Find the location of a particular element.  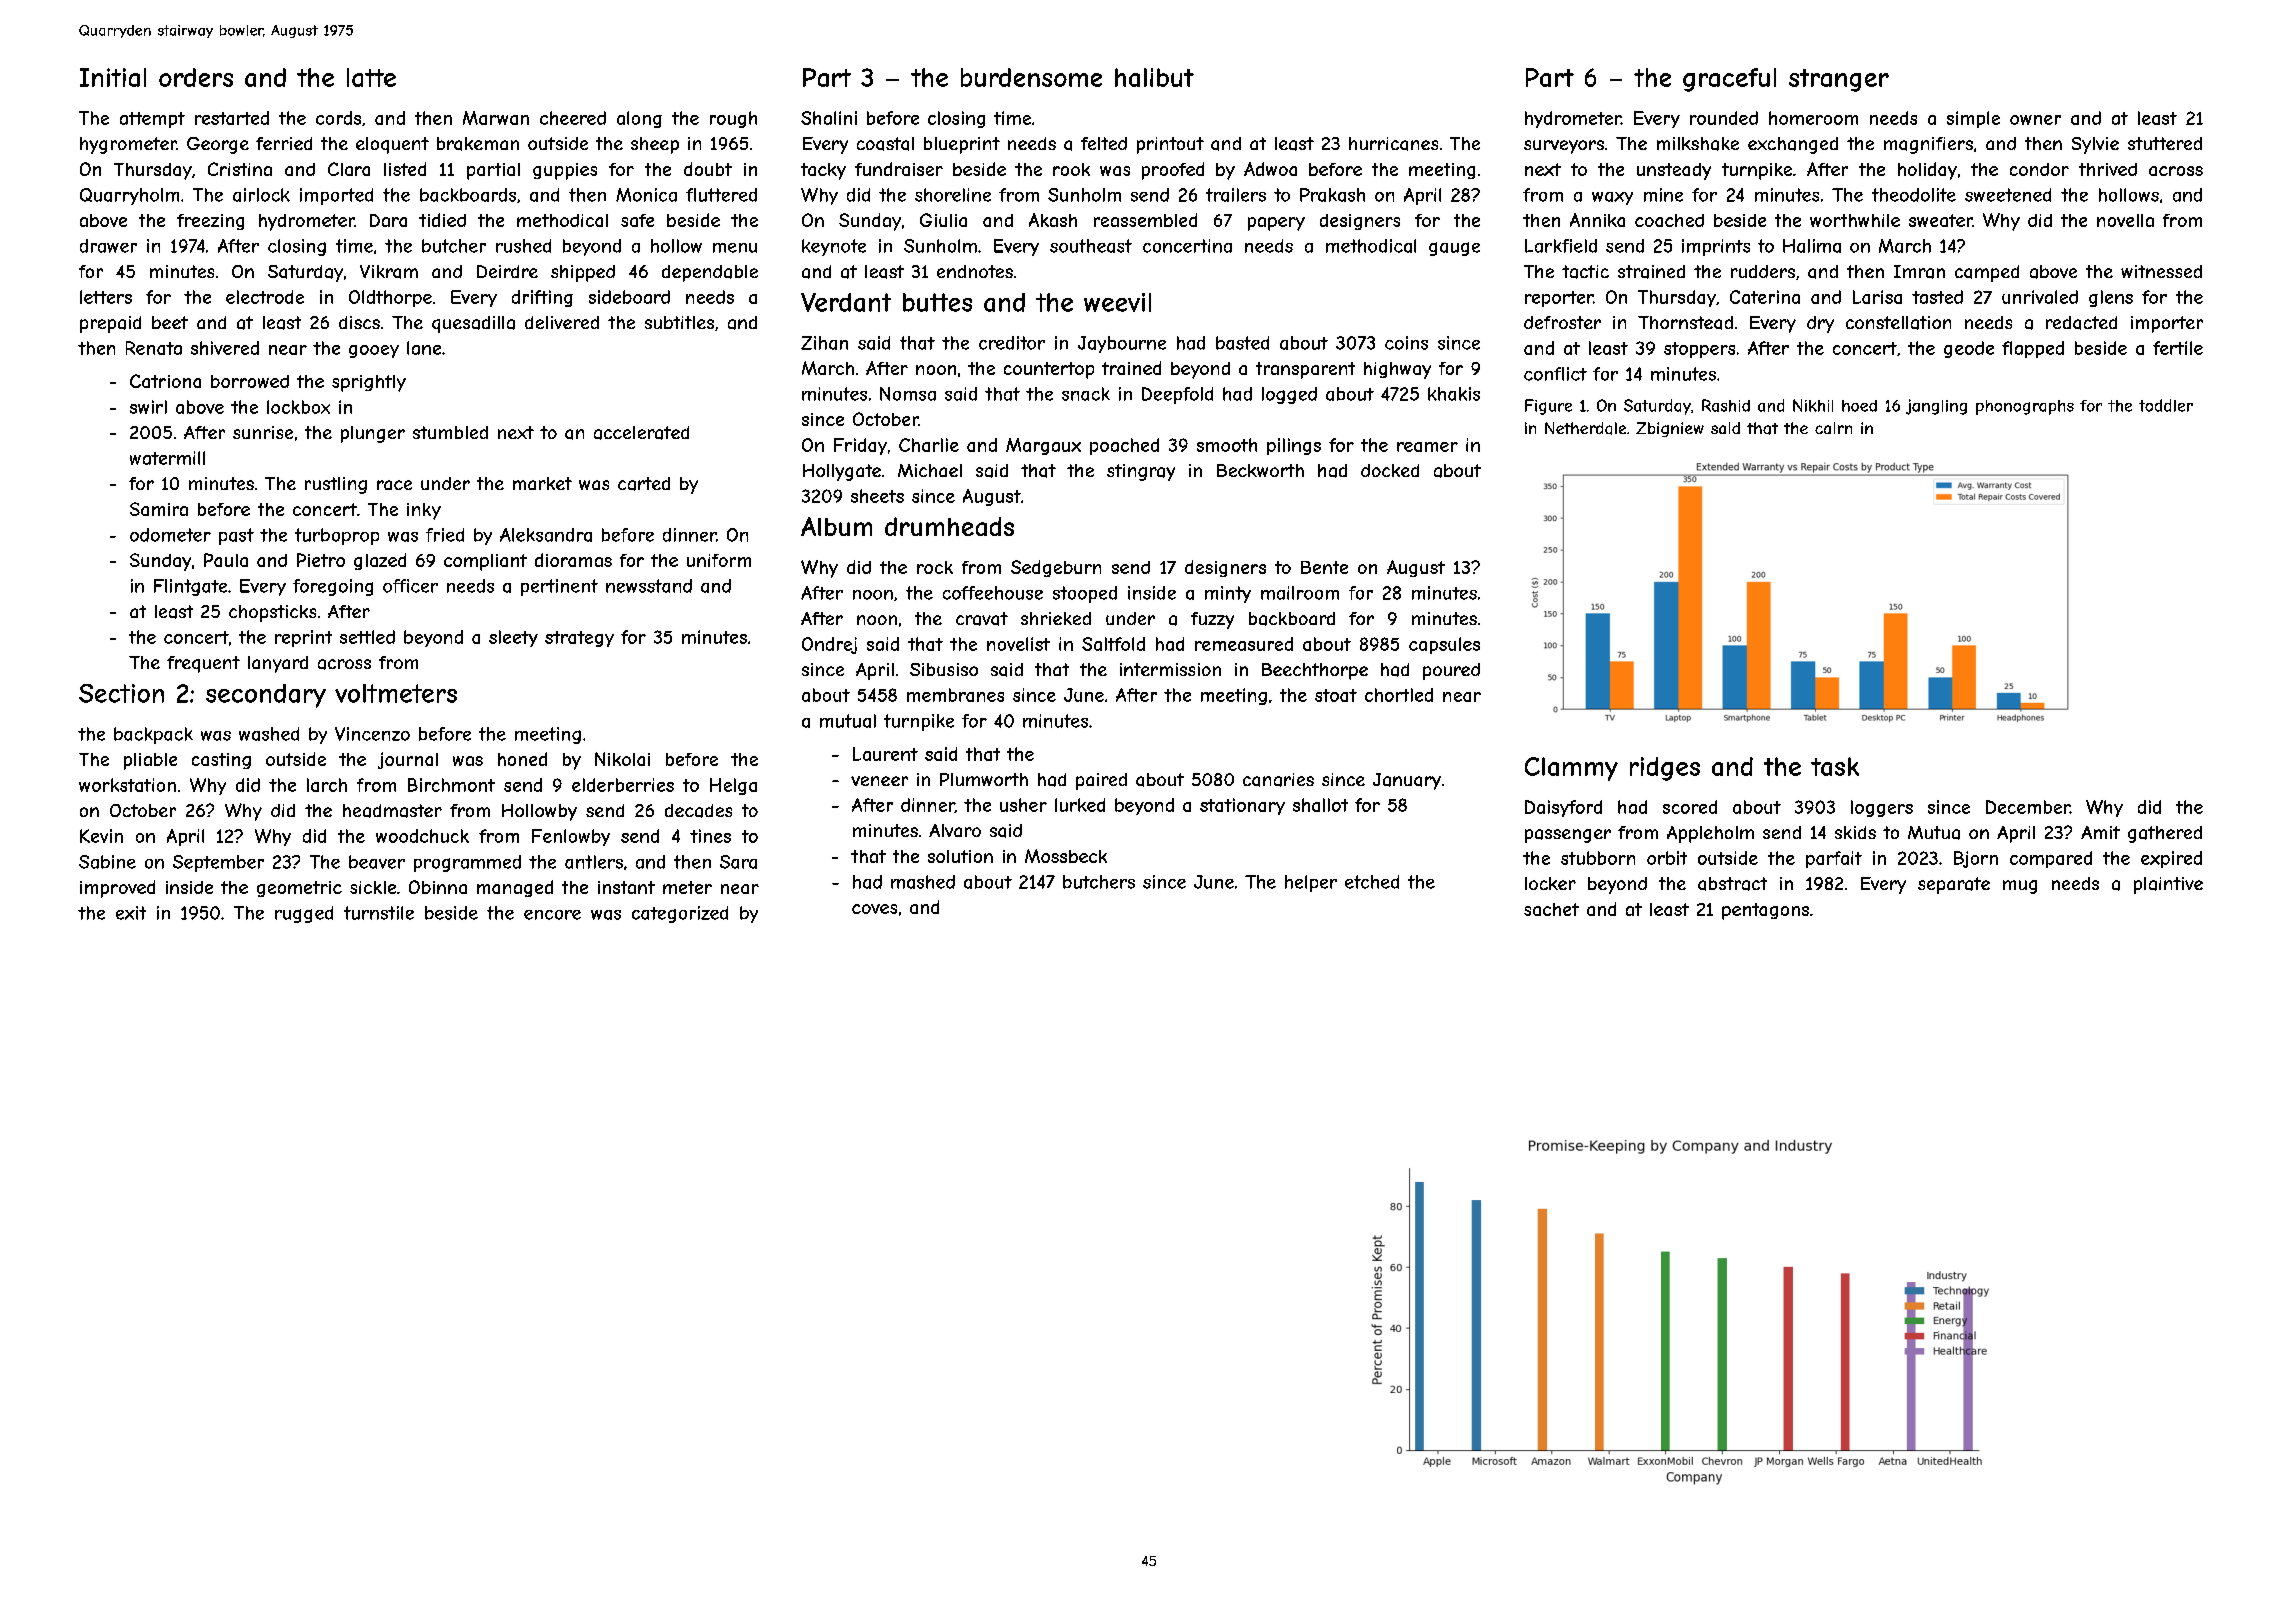

halibut is located at coordinates (1154, 77).
